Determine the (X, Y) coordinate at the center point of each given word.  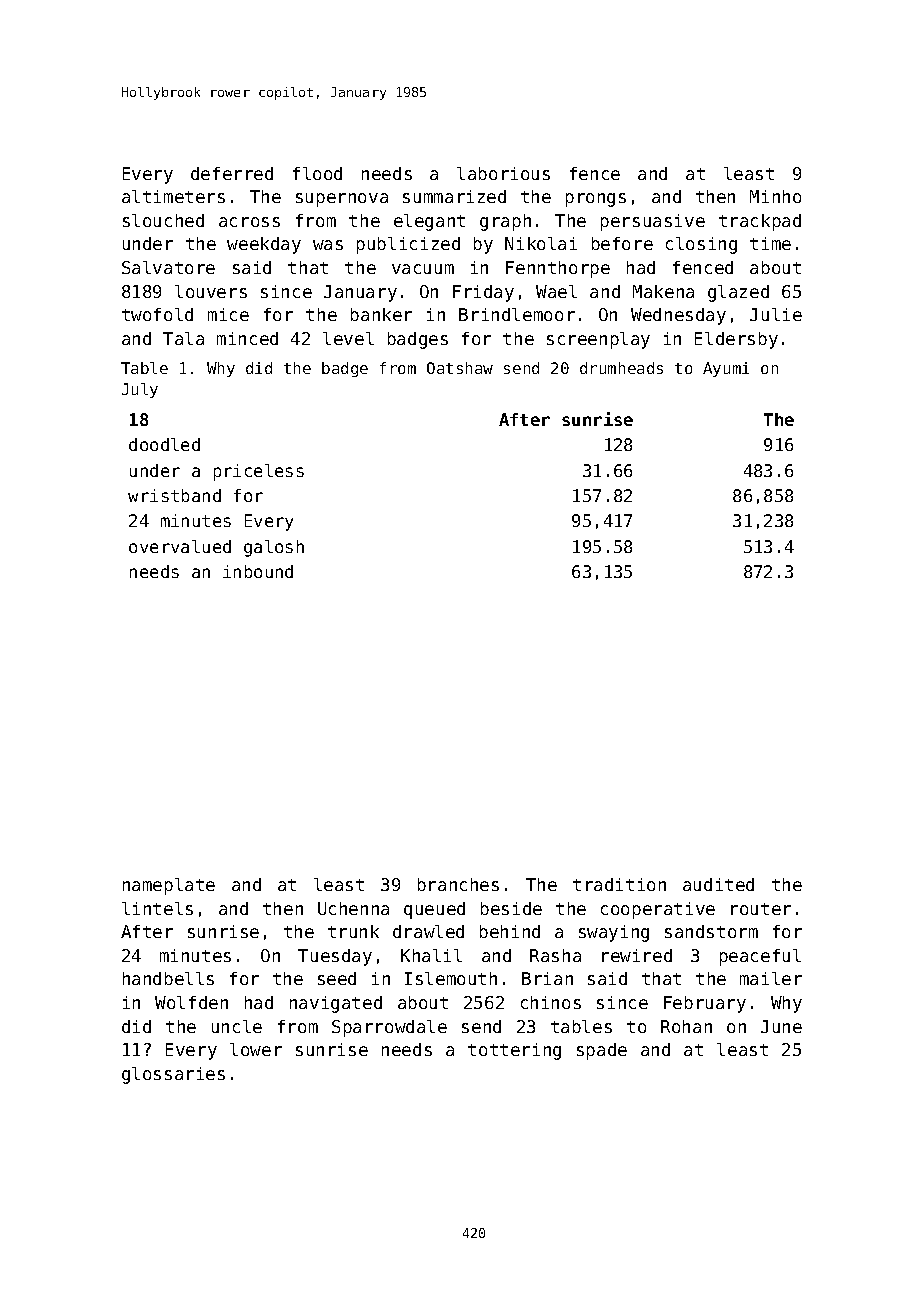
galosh (274, 548)
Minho (775, 196)
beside (511, 908)
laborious (503, 173)
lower (256, 1049)
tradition (619, 884)
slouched (163, 220)
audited (718, 884)
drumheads (621, 368)
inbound (258, 571)
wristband (174, 495)
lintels (157, 908)
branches (458, 884)
